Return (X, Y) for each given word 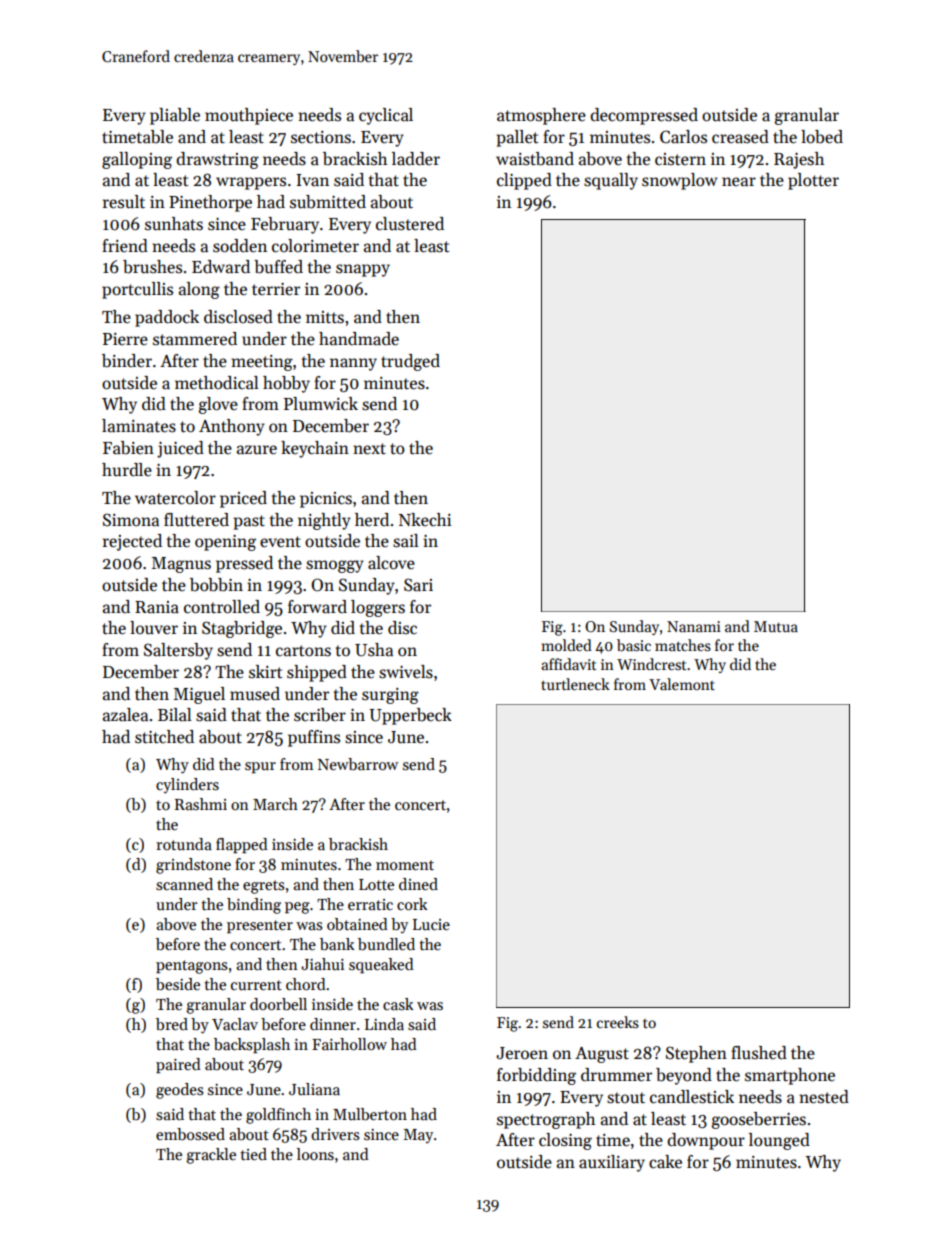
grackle (211, 1156)
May (418, 1136)
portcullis (137, 290)
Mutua (776, 626)
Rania (157, 607)
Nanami (694, 626)
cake (665, 1162)
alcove (391, 563)
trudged (410, 362)
